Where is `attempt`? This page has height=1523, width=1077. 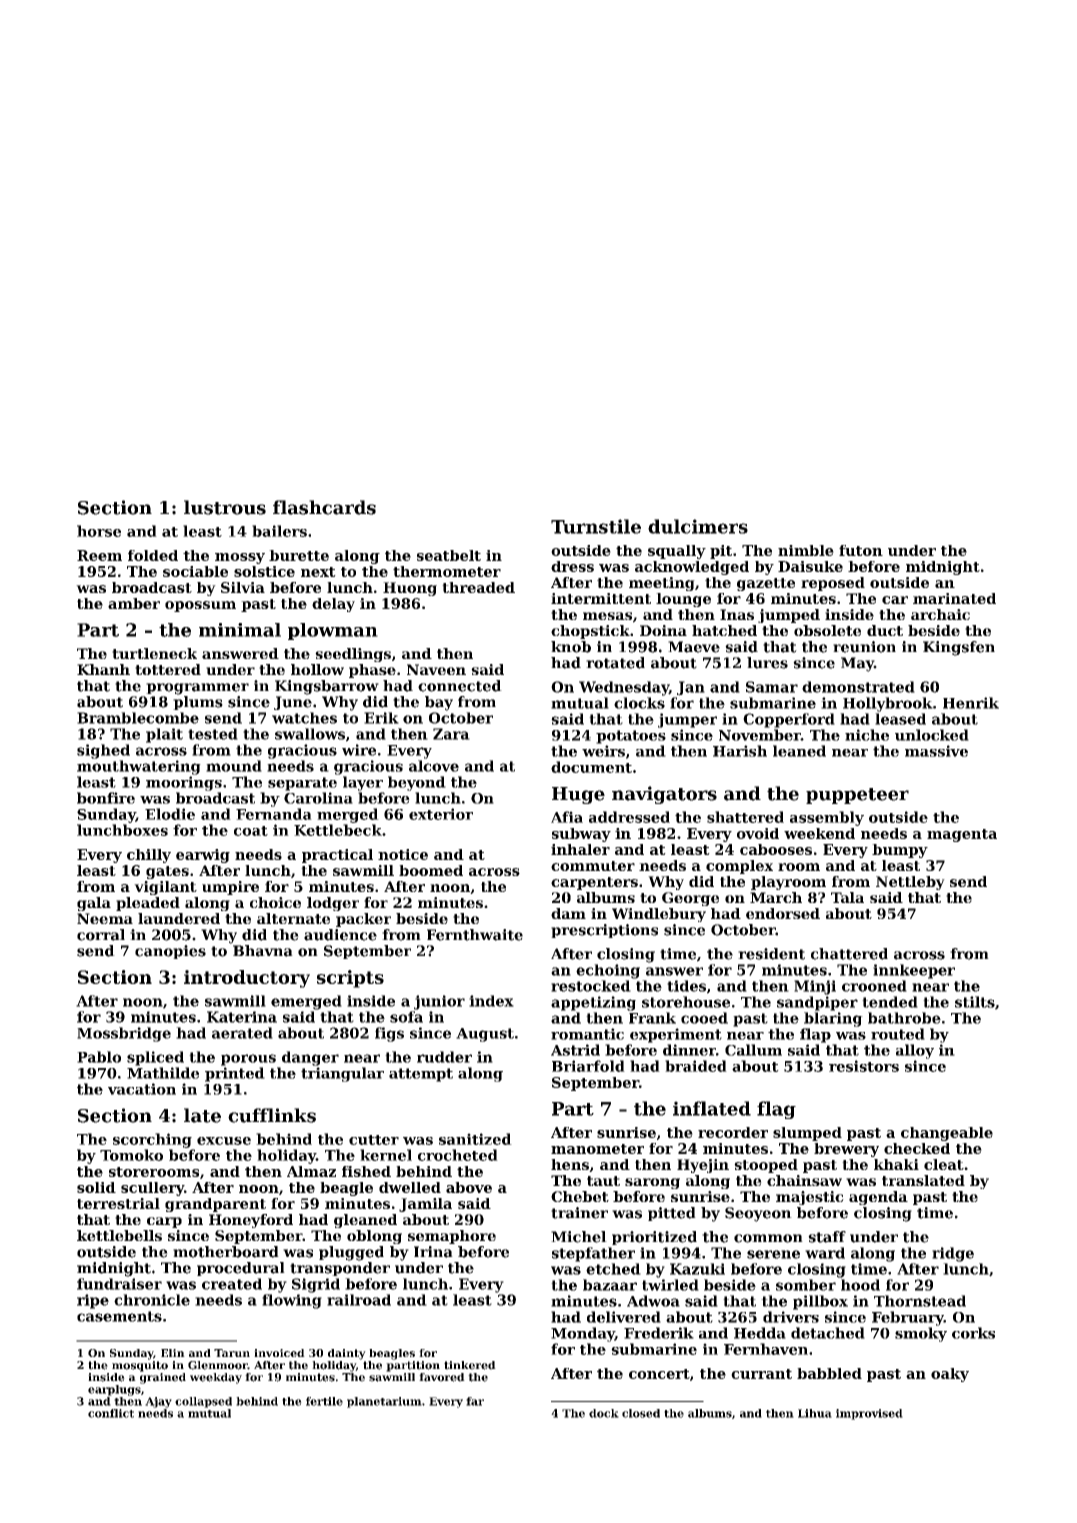 attempt is located at coordinates (421, 1075).
